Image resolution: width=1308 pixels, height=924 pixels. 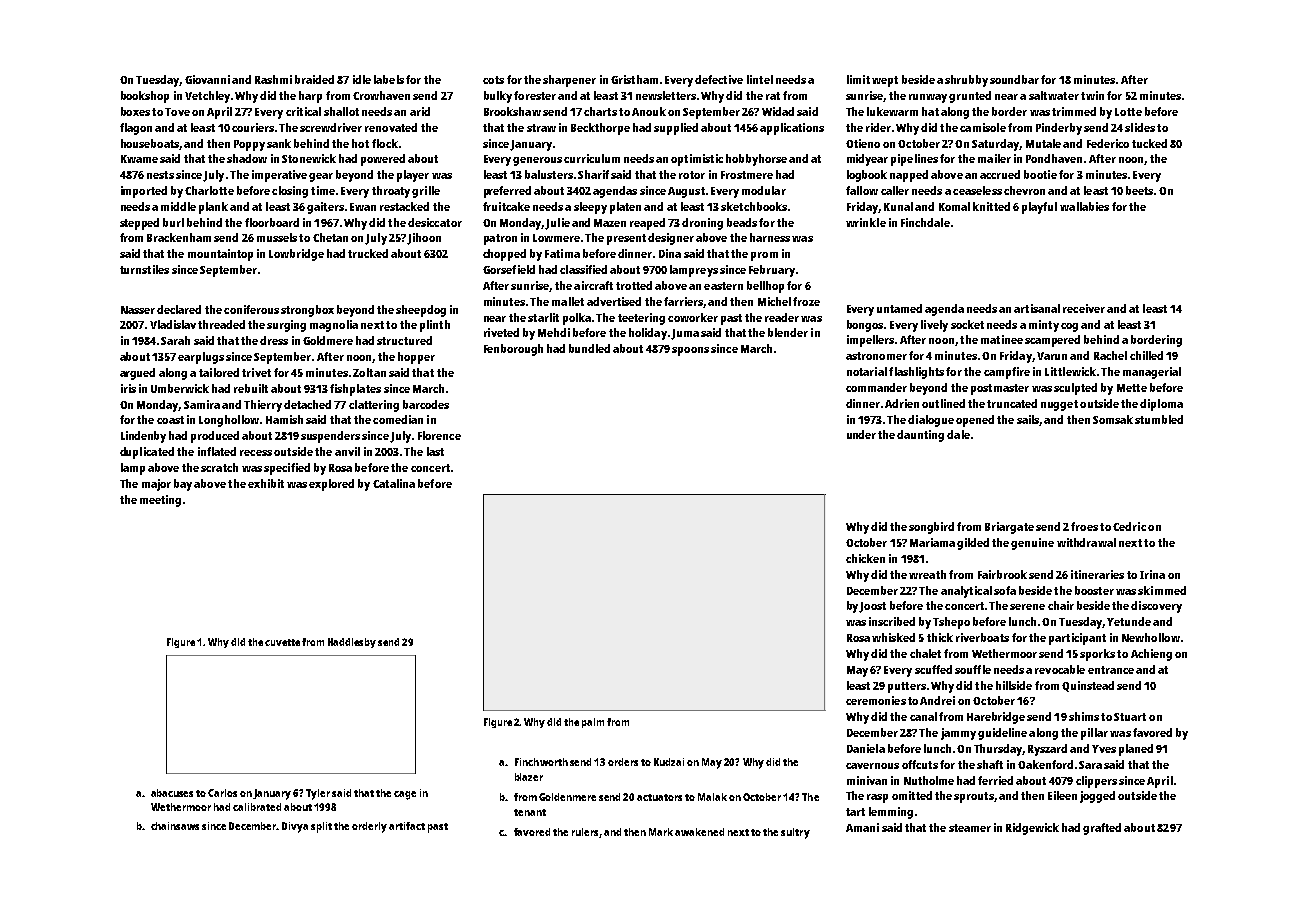 What do you see at coordinates (861, 434) in the screenshot?
I see `under` at bounding box center [861, 434].
